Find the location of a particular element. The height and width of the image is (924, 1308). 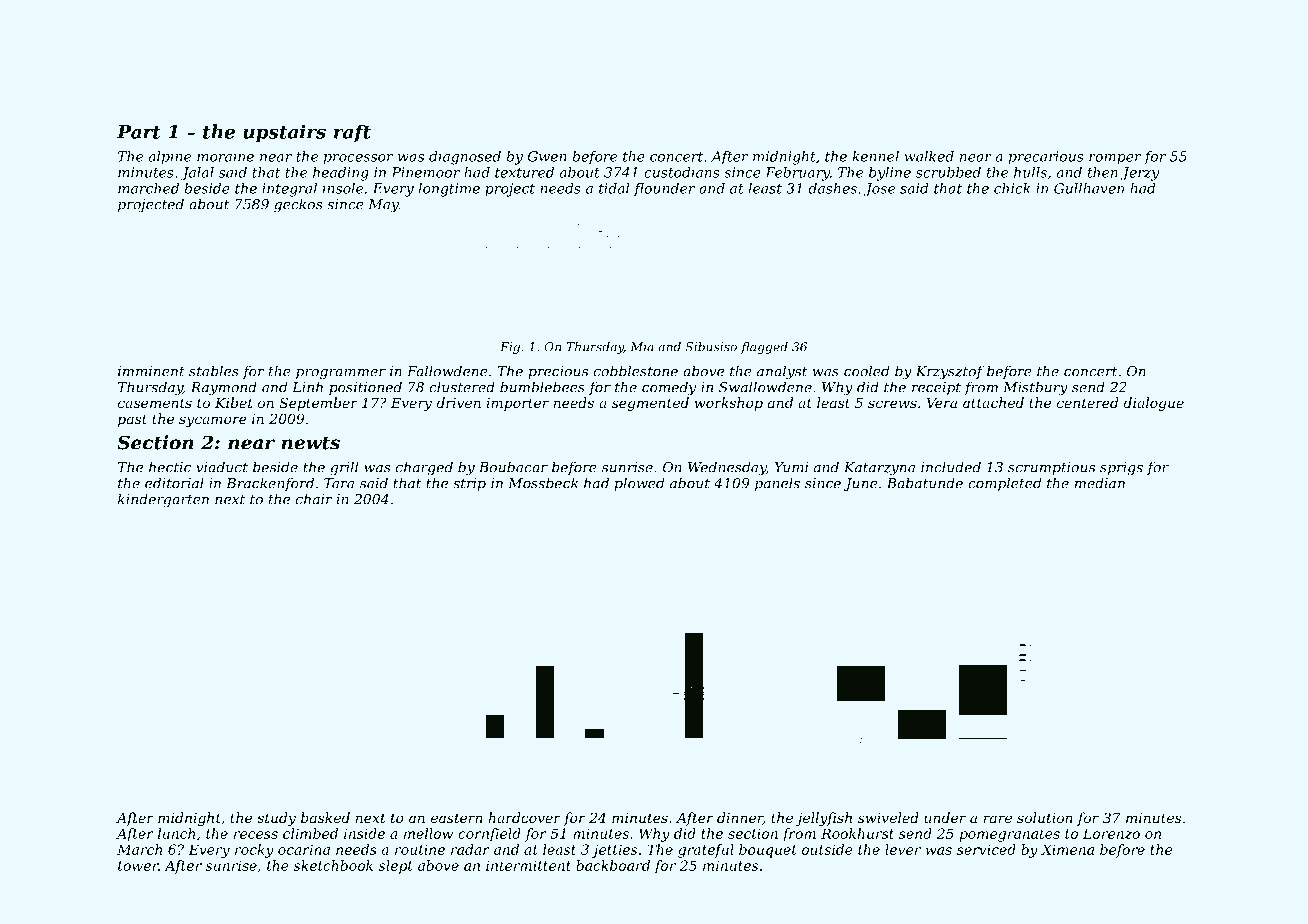

longtime is located at coordinates (449, 190).
